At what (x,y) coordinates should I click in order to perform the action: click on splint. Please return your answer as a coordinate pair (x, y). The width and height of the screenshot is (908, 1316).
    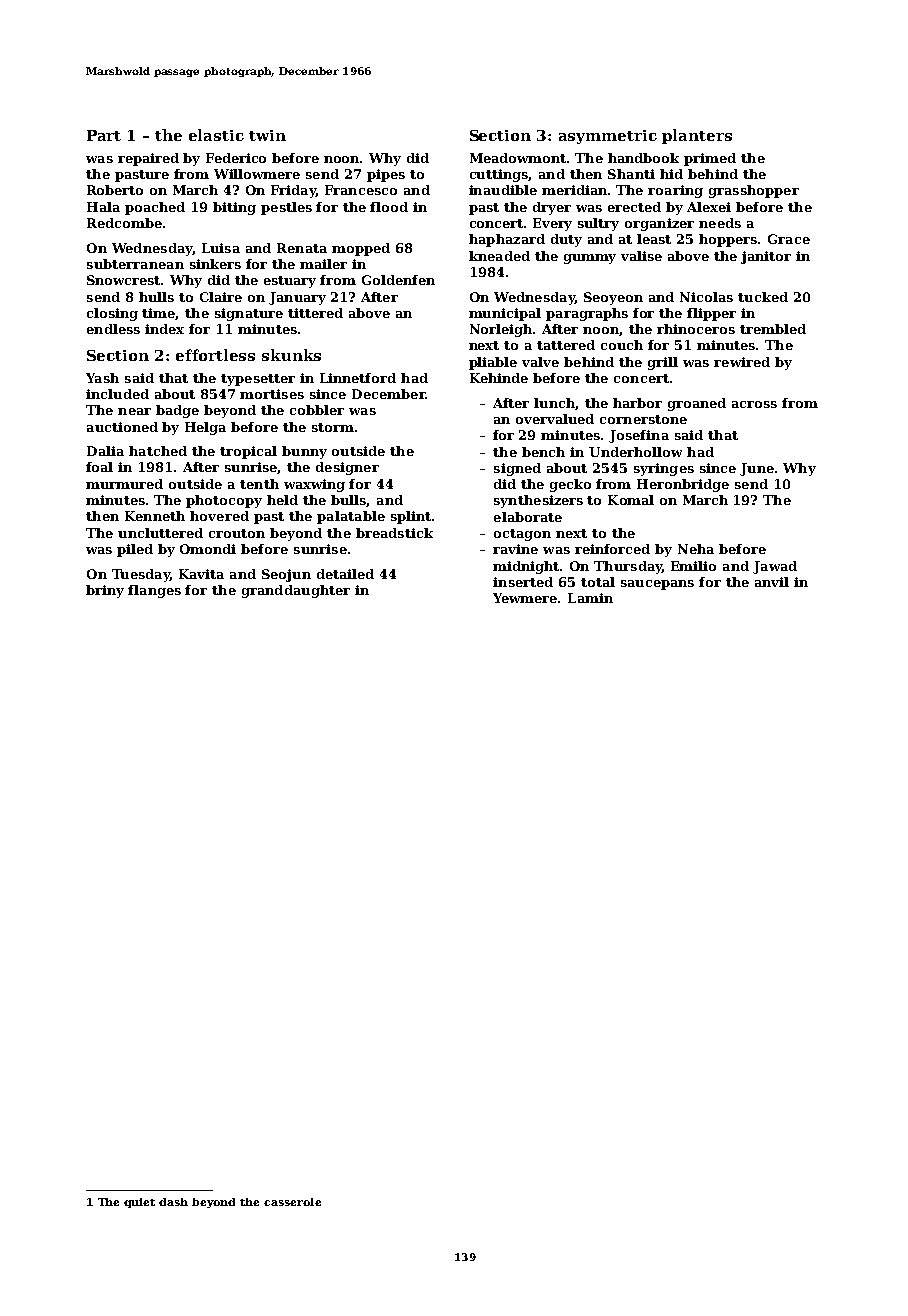
    Looking at the image, I should click on (411, 517).
